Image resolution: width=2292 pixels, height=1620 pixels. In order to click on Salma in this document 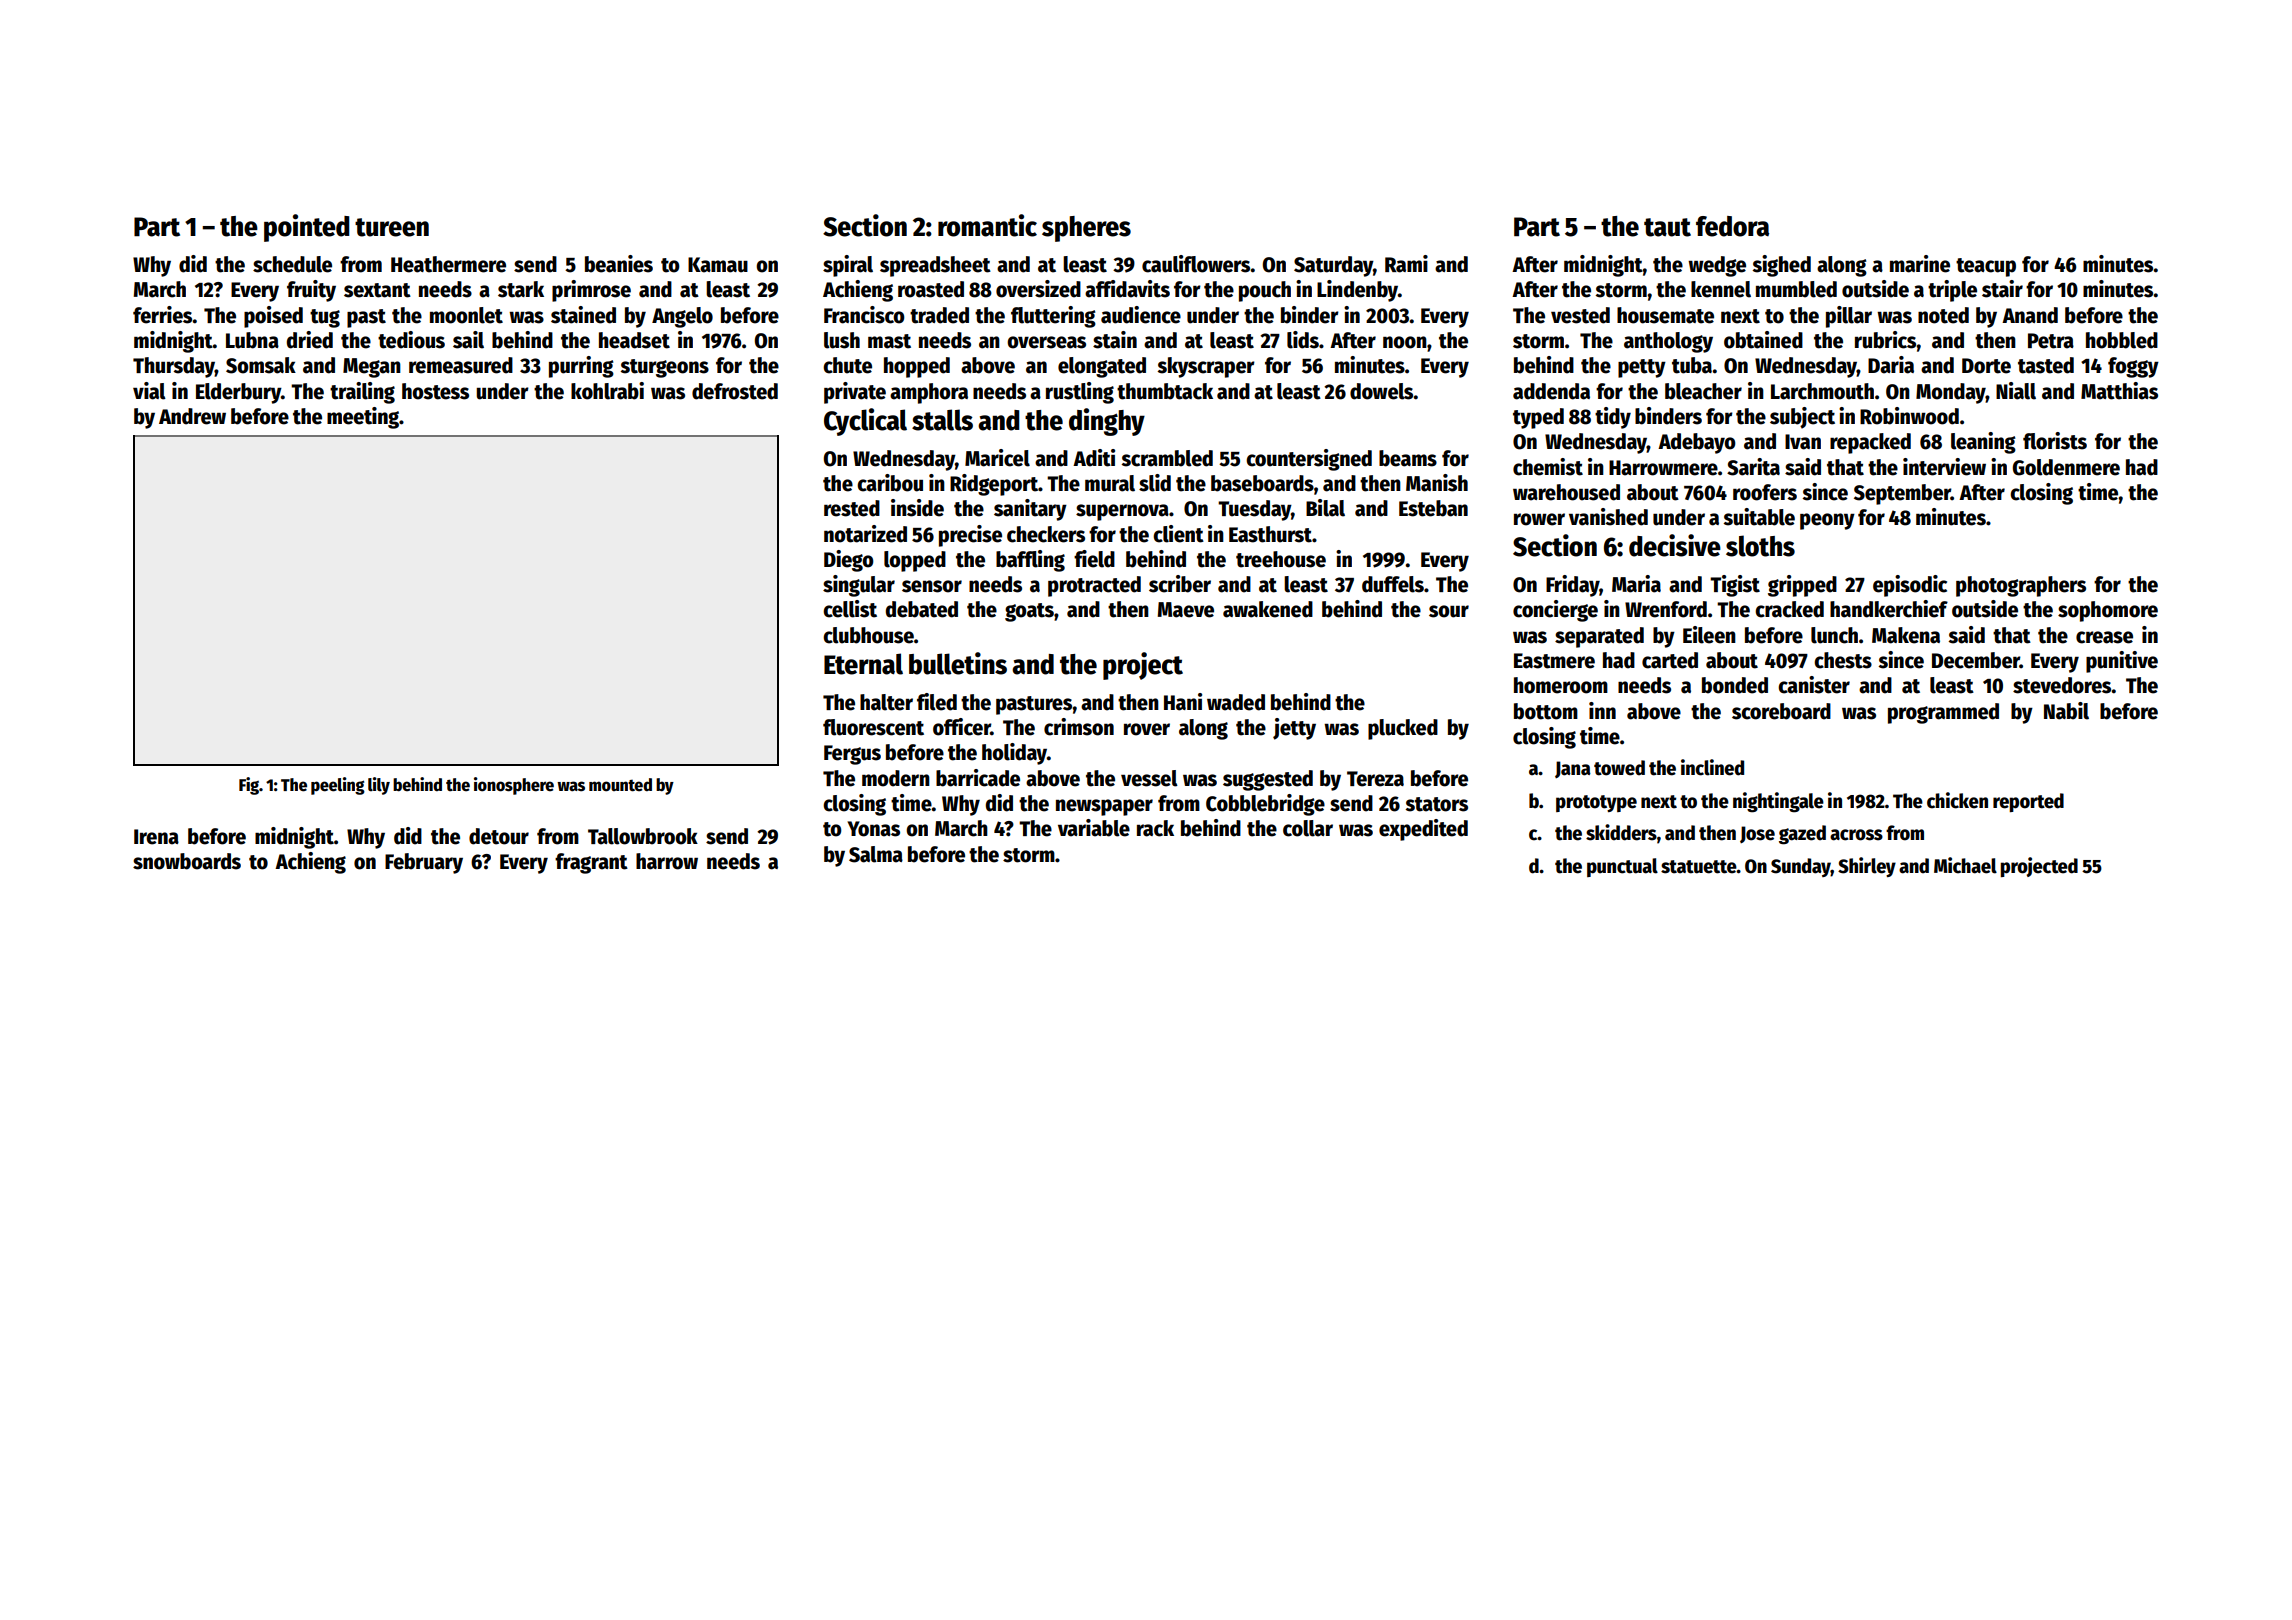, I will do `click(876, 854)`.
